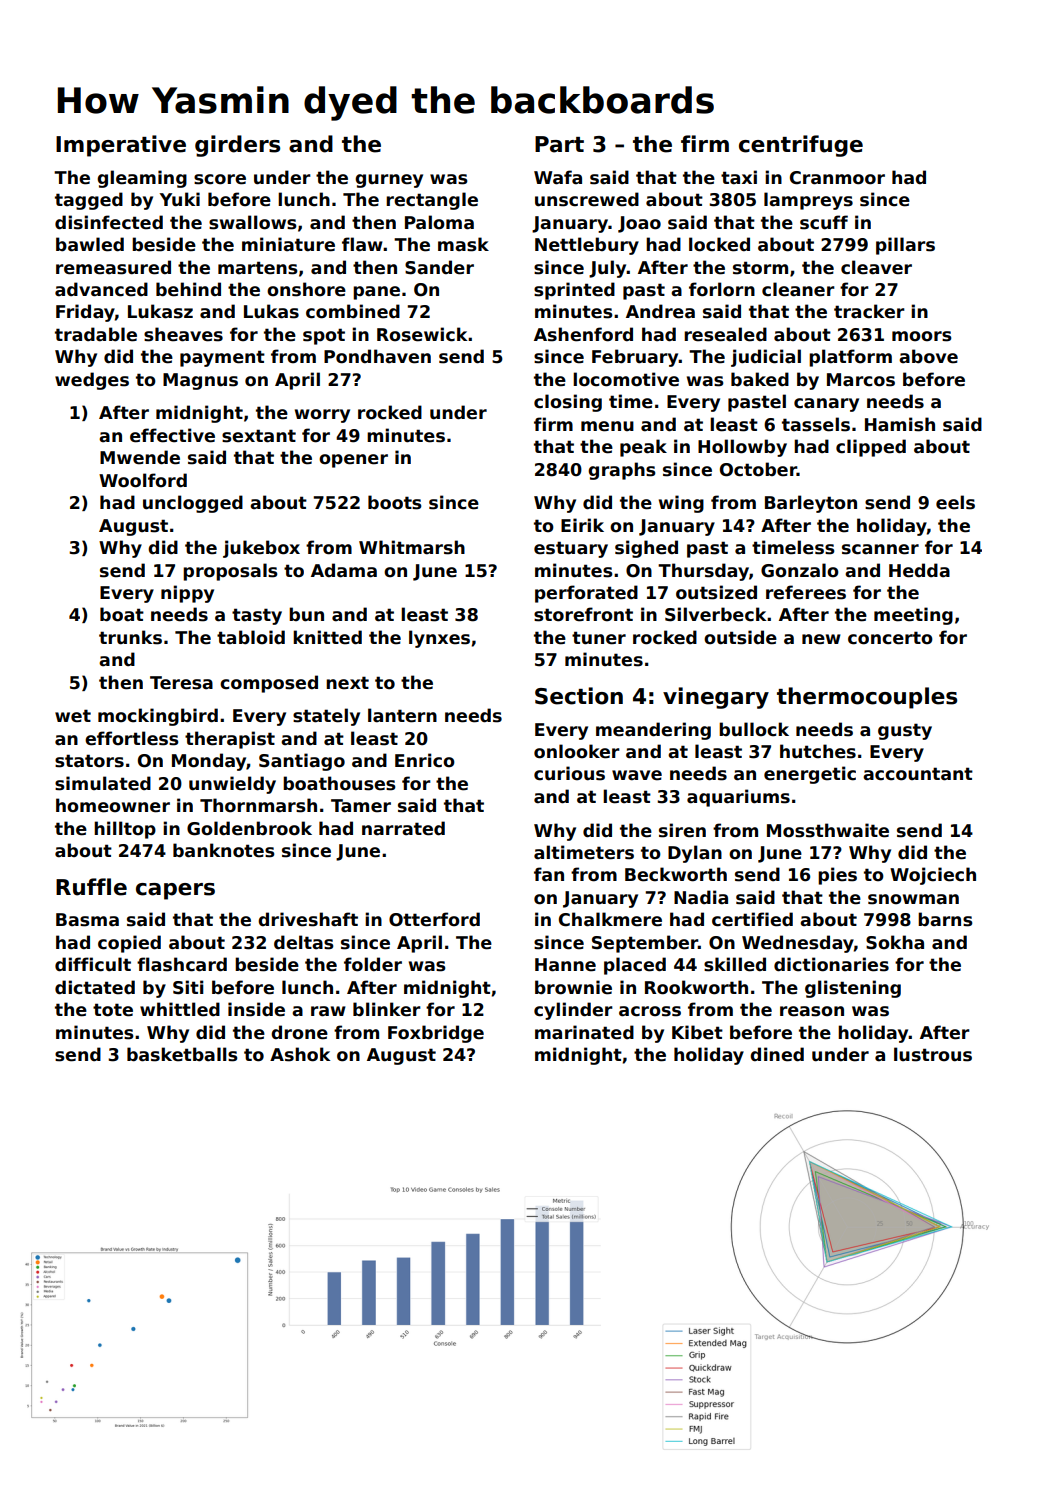 This screenshot has width=1038, height=1503. Describe the element at coordinates (928, 356) in the screenshot. I see `above` at that location.
